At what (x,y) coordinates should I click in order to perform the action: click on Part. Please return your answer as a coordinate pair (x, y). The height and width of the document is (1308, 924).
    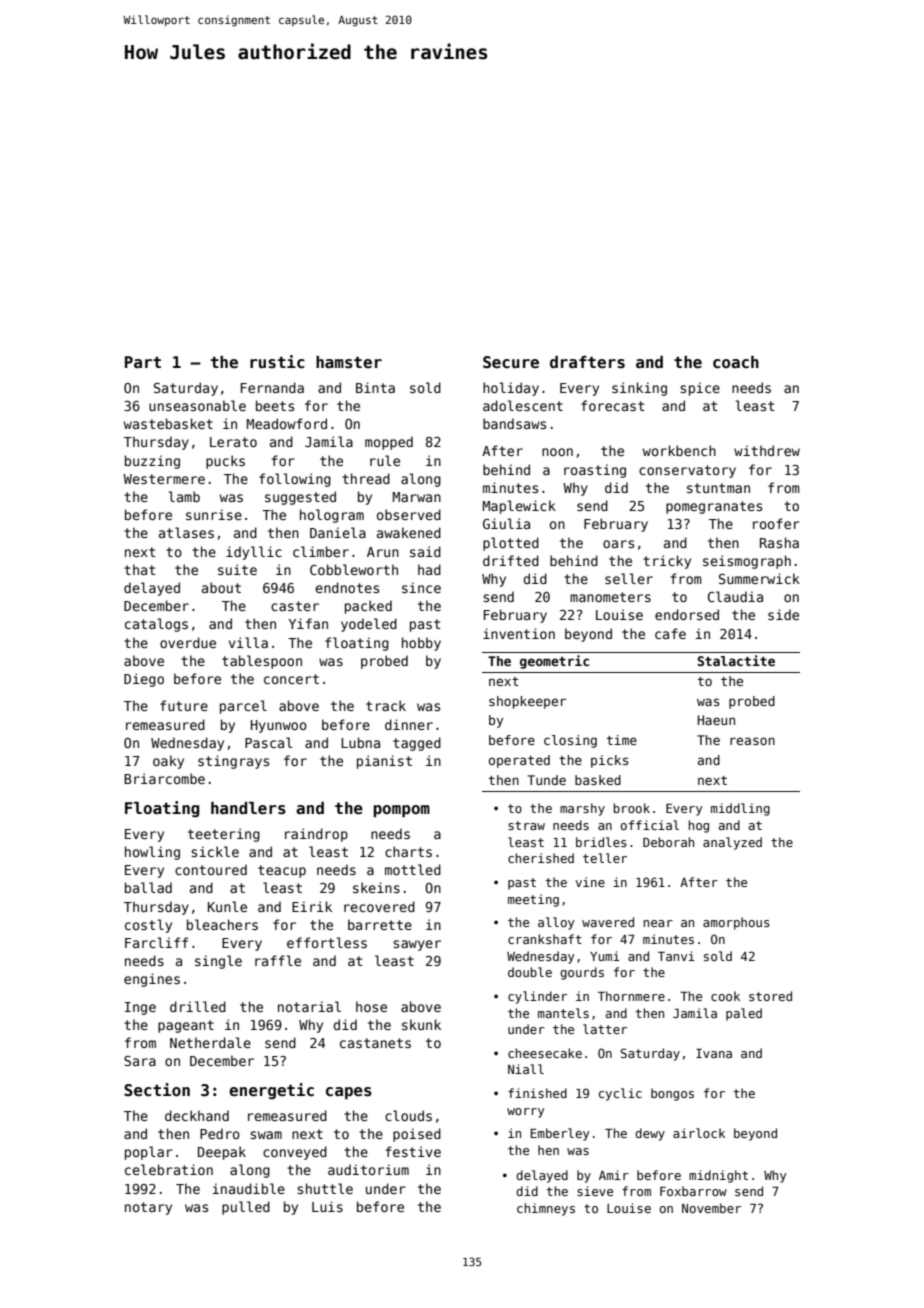
    Looking at the image, I should click on (143, 362).
